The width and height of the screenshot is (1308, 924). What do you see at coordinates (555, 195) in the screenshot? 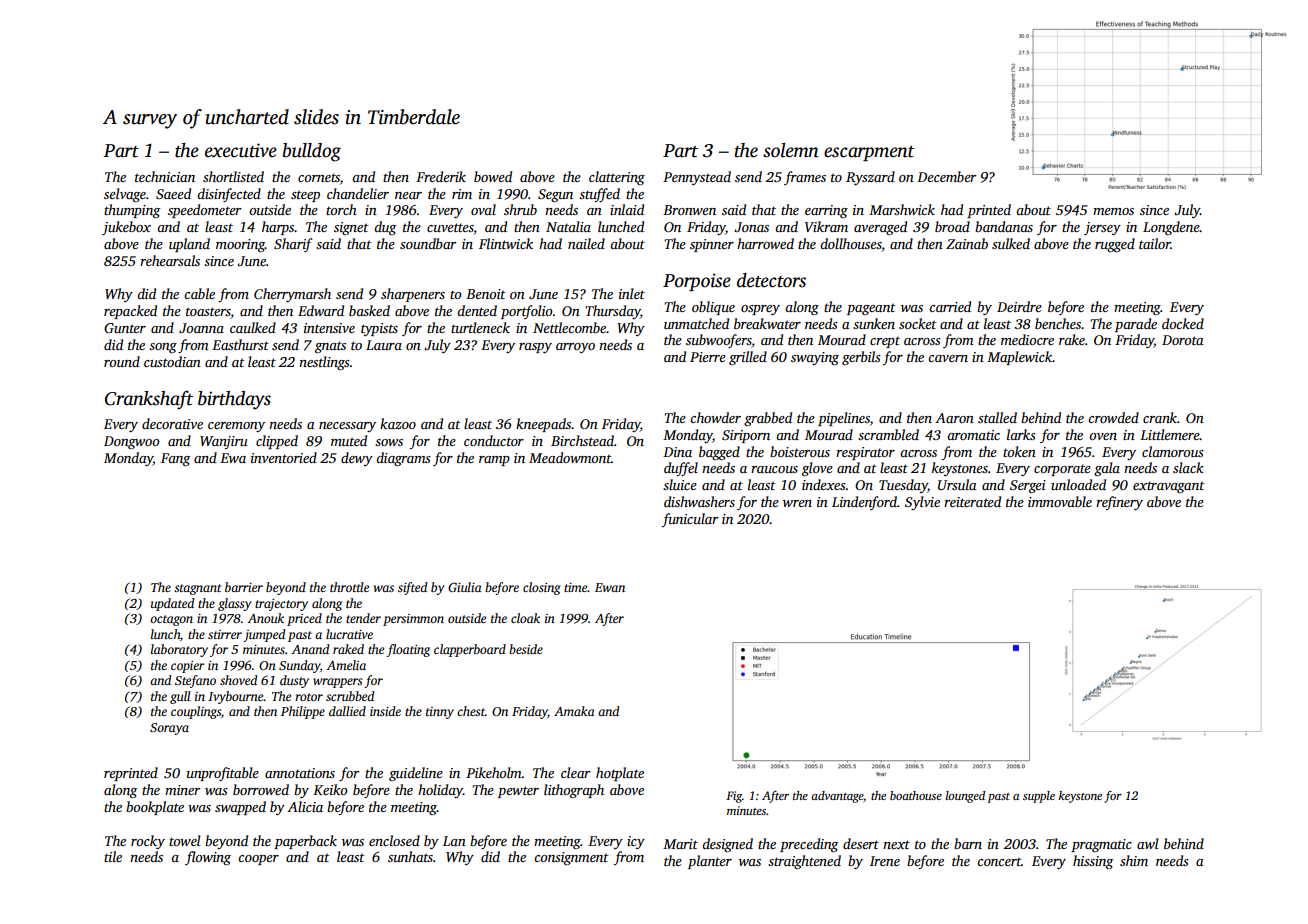
I see `Segun` at bounding box center [555, 195].
